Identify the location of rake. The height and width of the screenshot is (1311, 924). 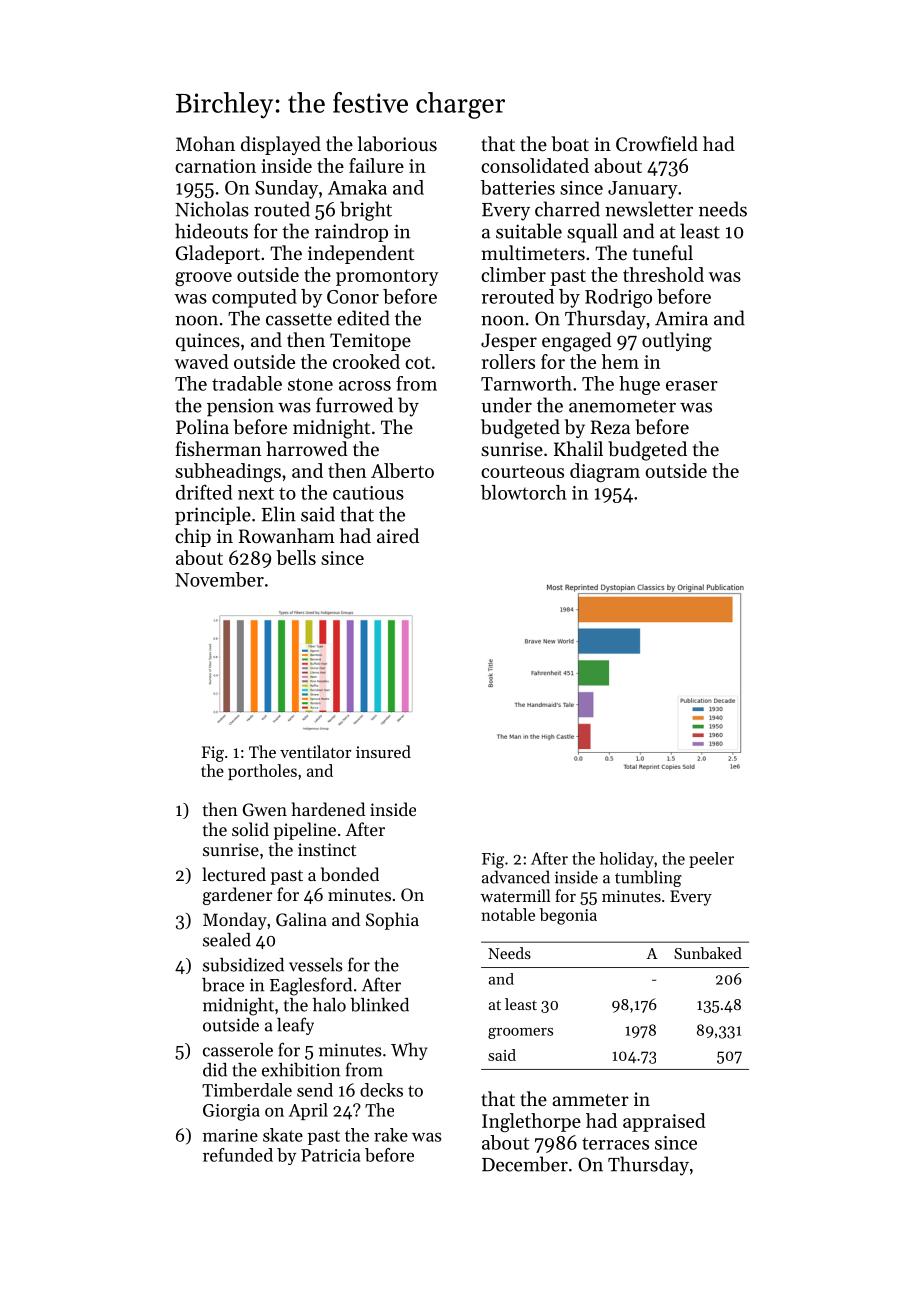
(391, 1135).
